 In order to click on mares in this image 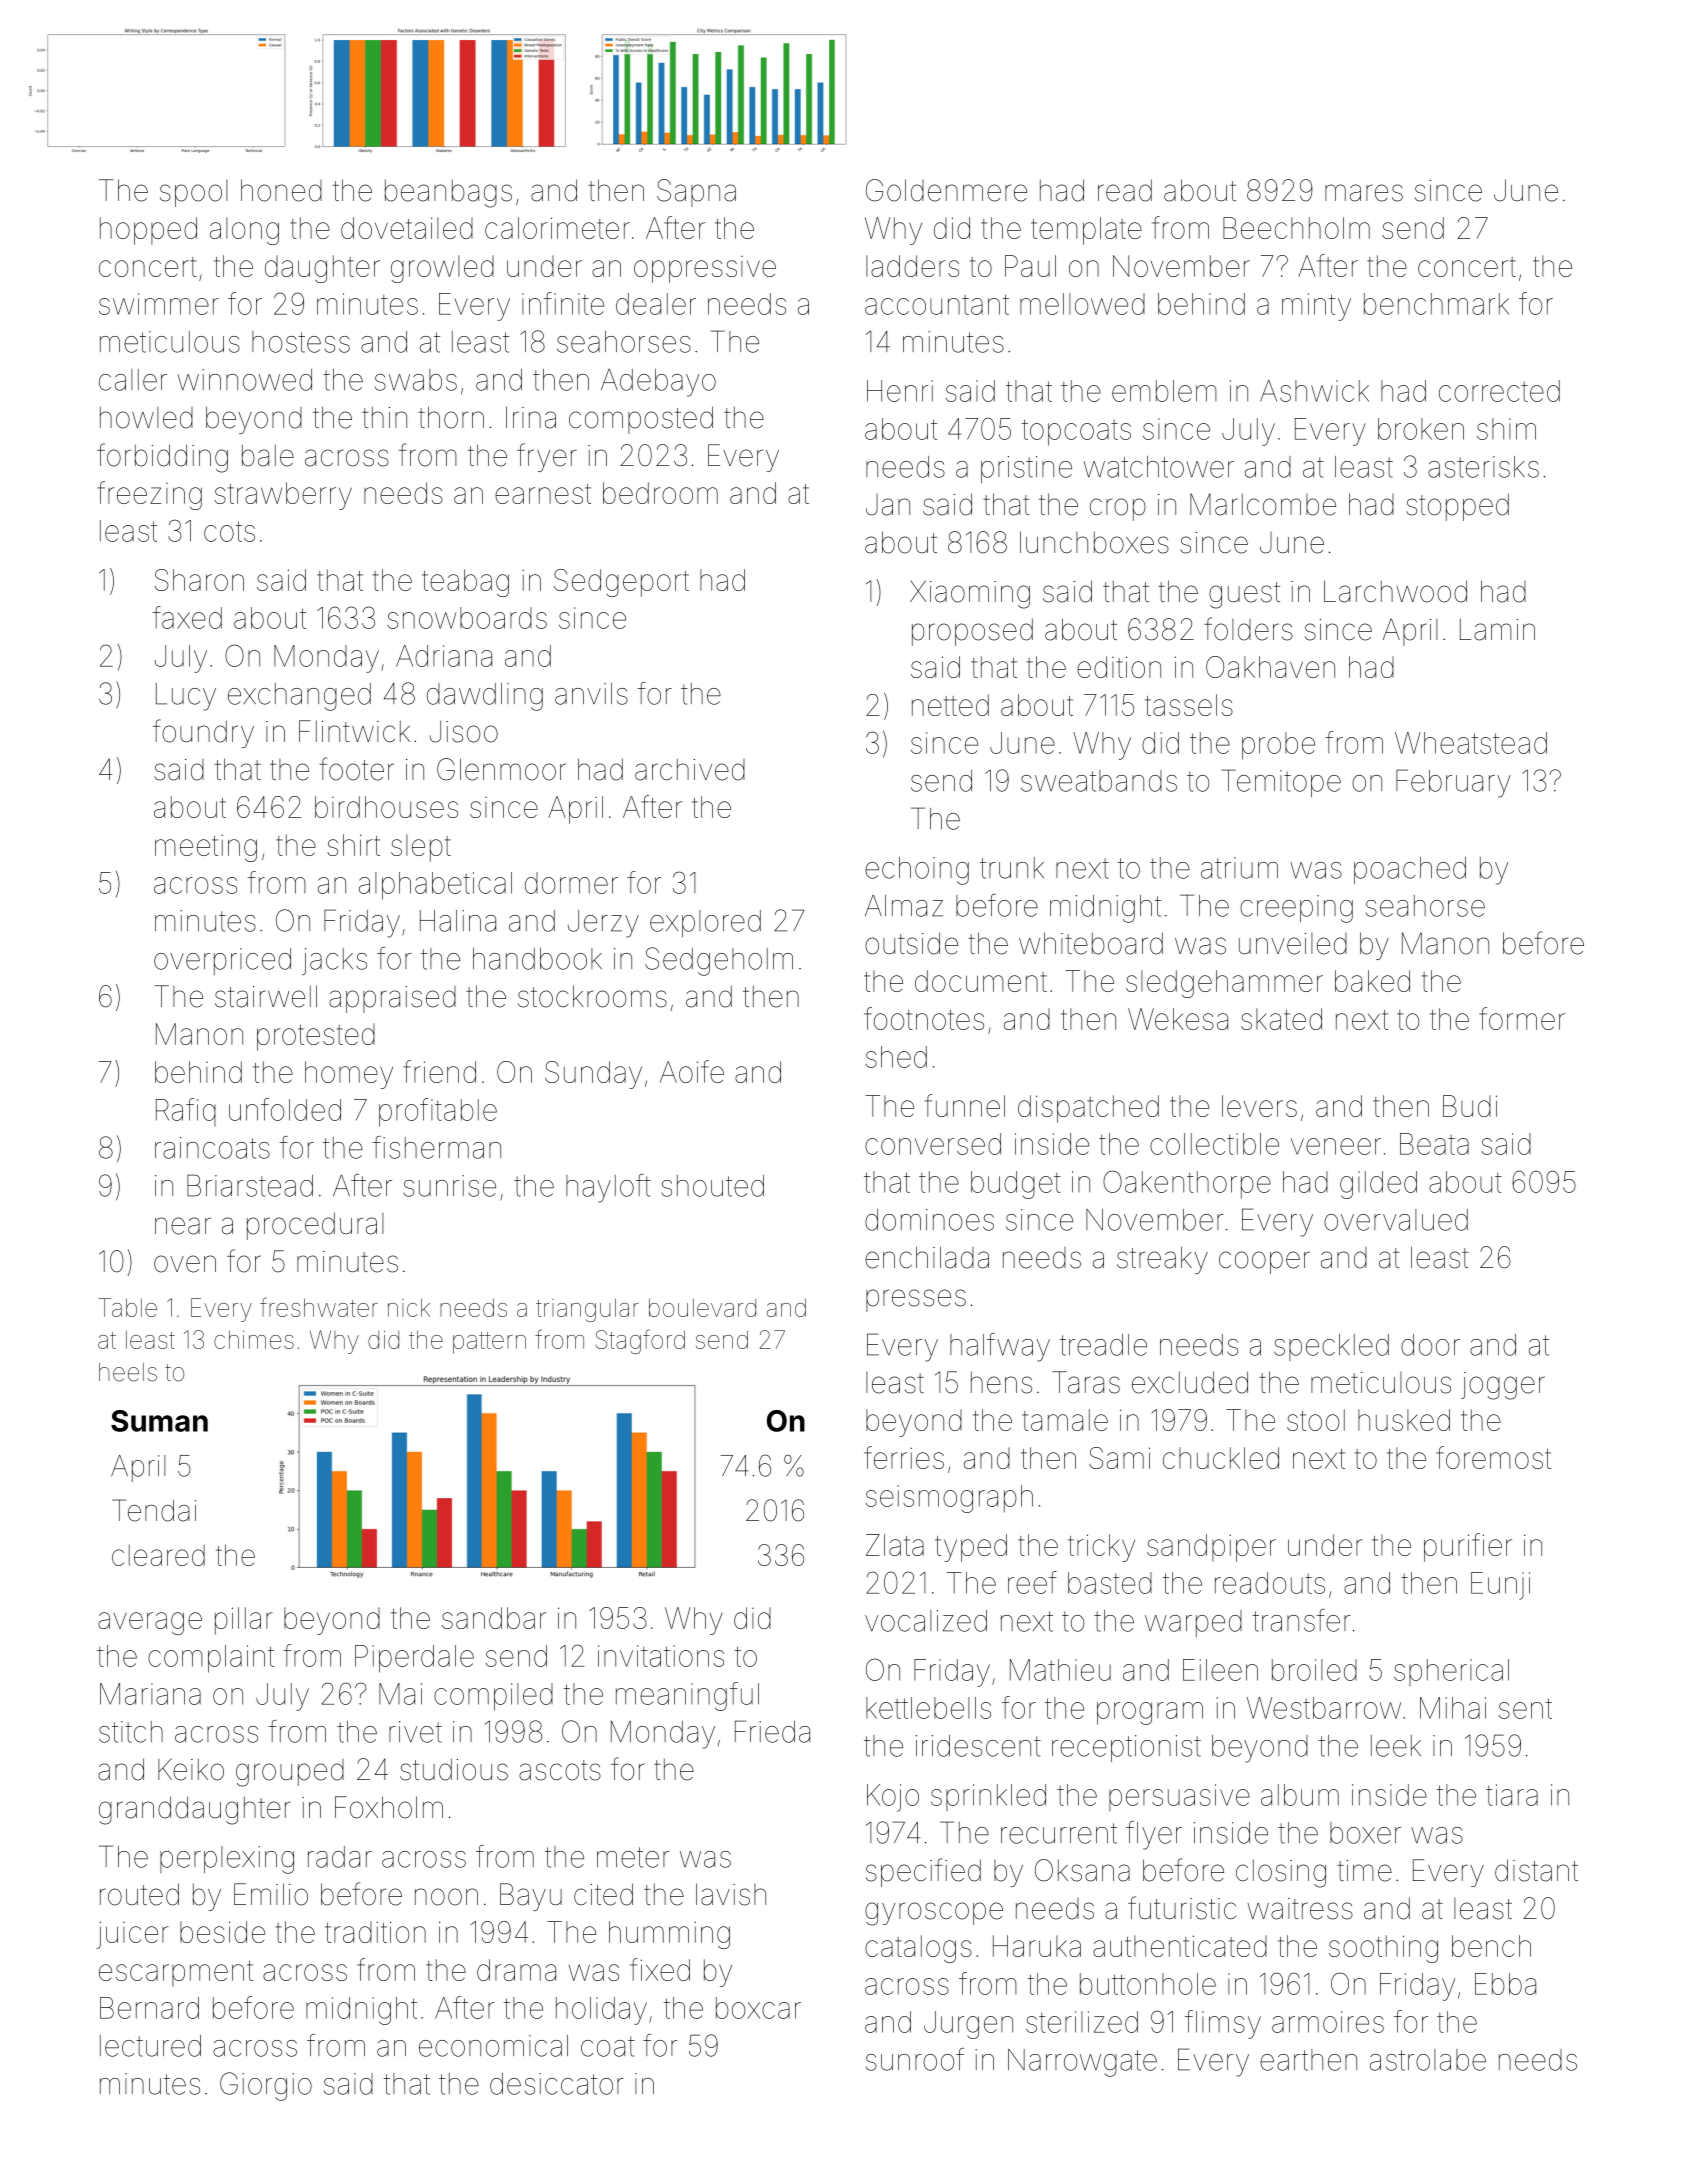, I will do `click(1364, 193)`.
